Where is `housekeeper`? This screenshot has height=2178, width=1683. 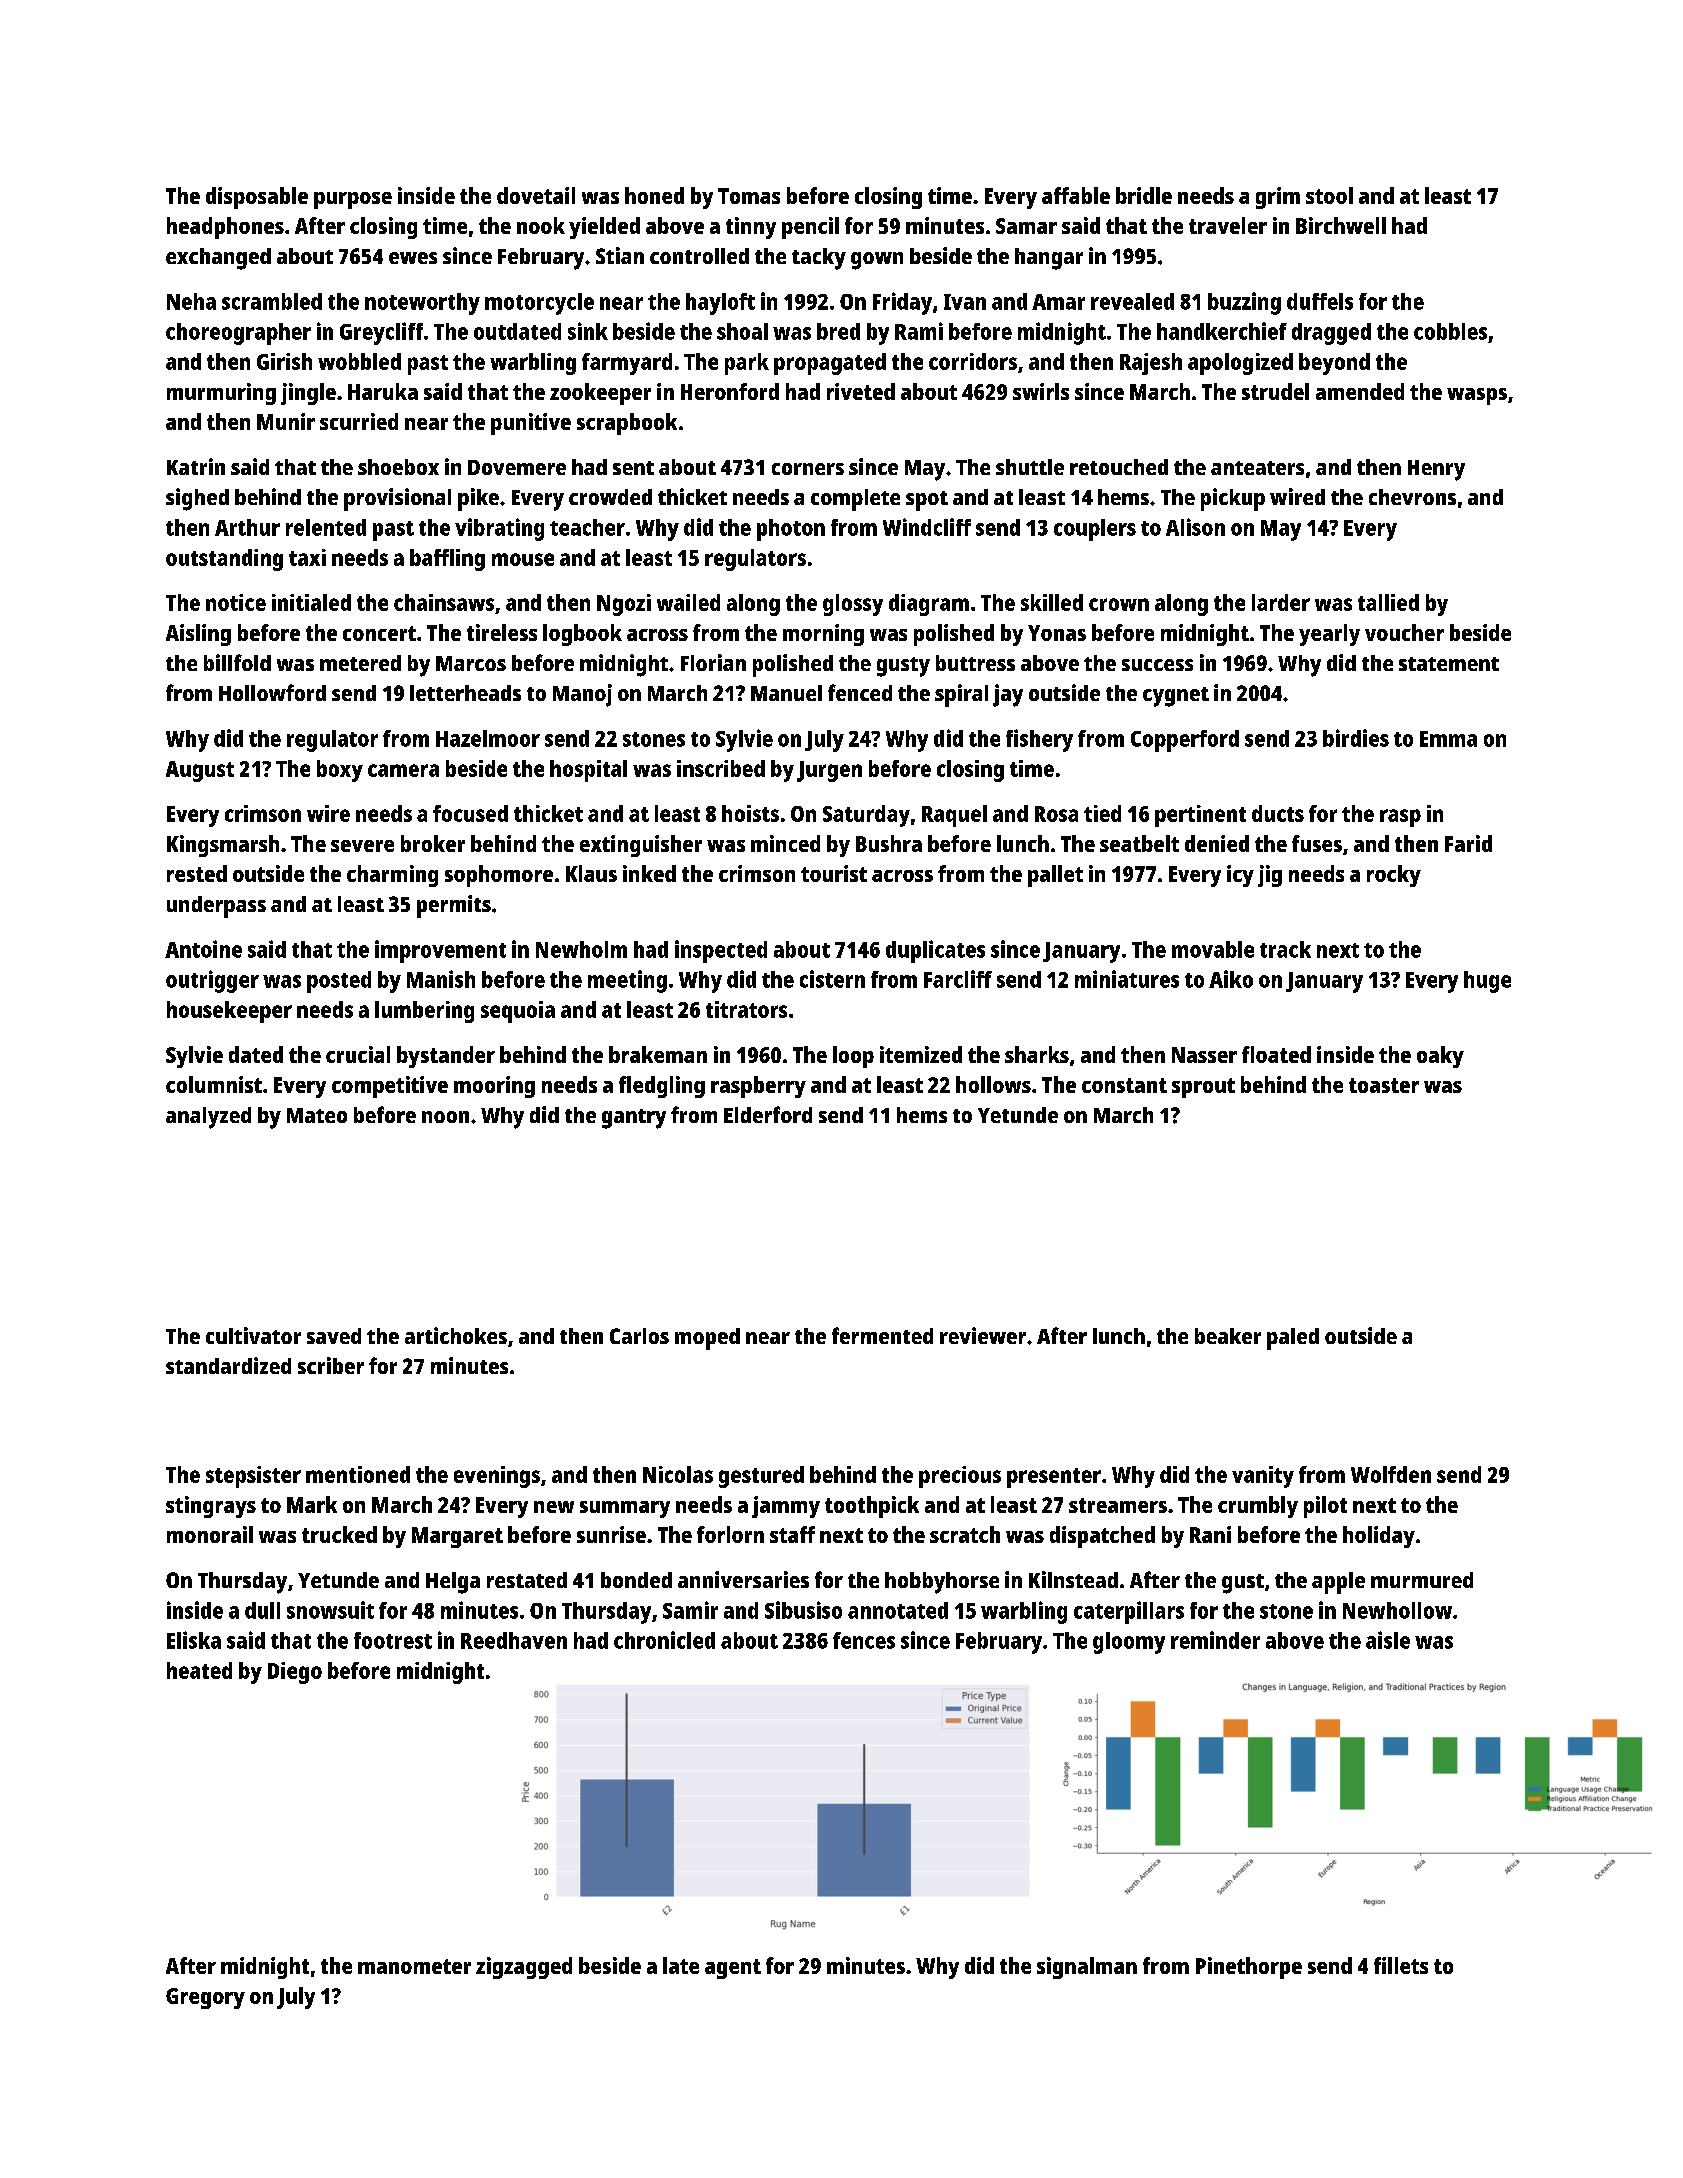 housekeeper is located at coordinates (229, 1012).
